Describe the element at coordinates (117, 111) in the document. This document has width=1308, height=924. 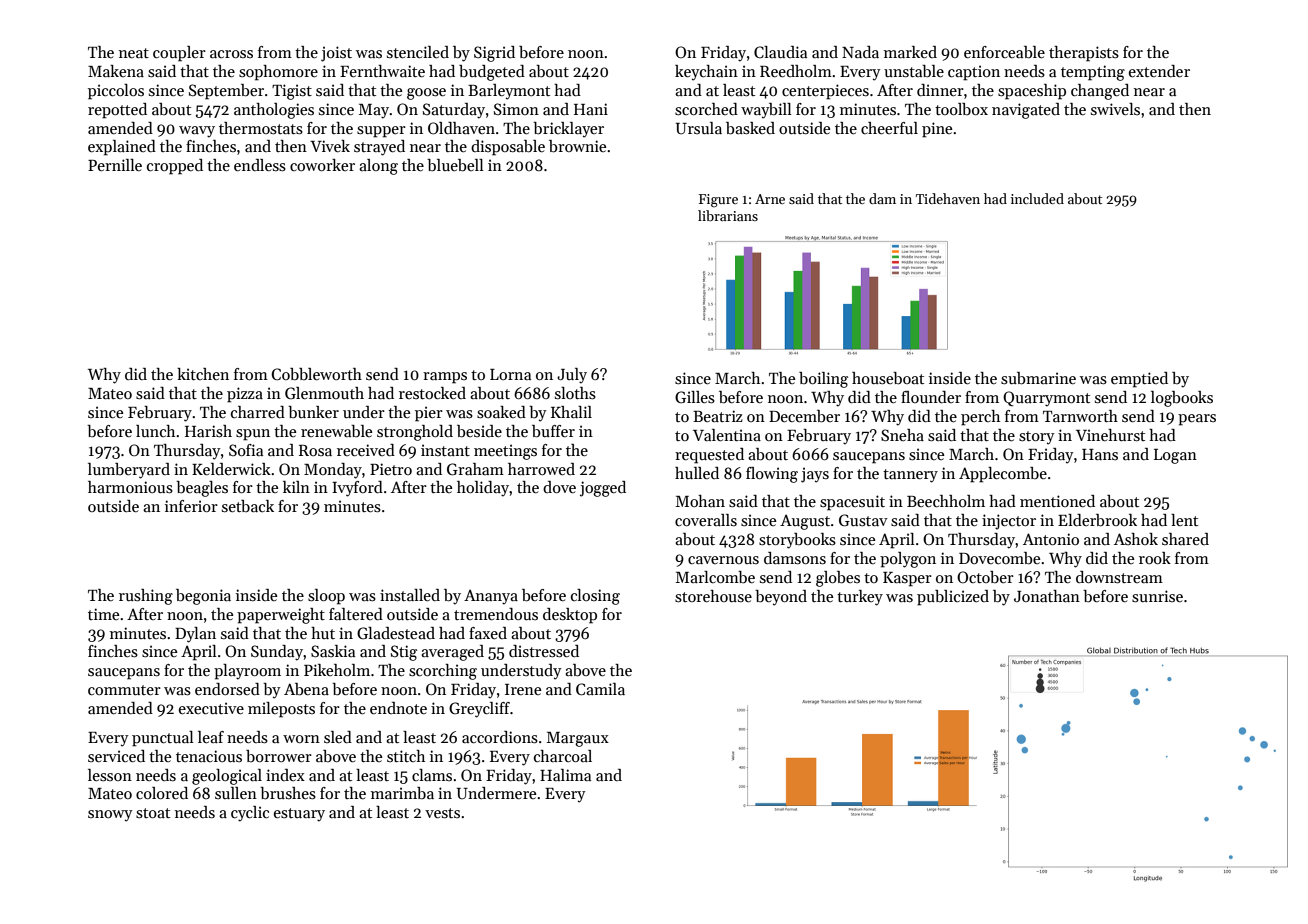
I see `repotted` at that location.
